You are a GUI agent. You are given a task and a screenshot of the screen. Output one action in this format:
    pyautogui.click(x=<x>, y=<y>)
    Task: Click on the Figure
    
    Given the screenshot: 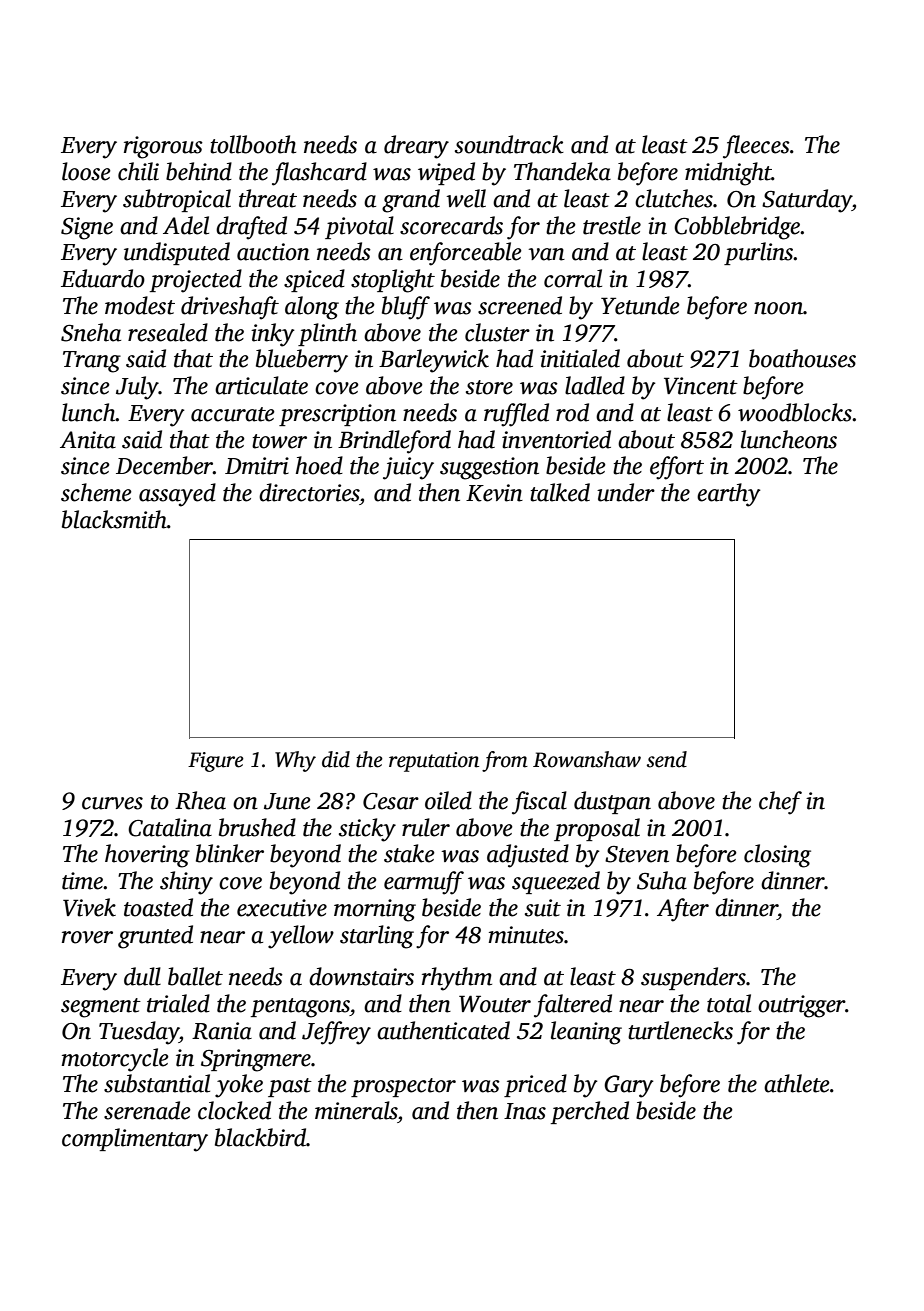 What is the action you would take?
    pyautogui.click(x=216, y=762)
